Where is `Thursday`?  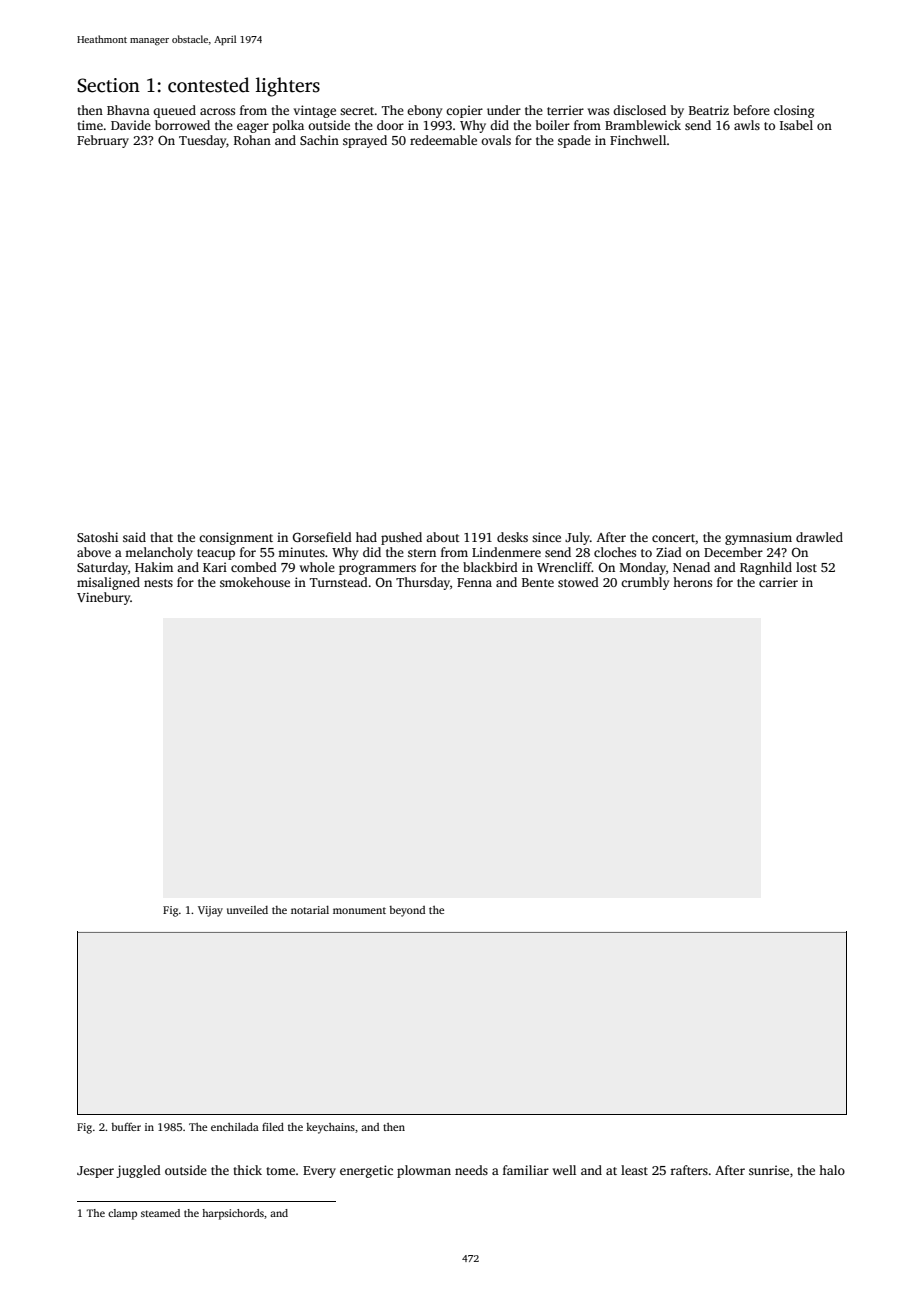
Thursday is located at coordinates (423, 583).
